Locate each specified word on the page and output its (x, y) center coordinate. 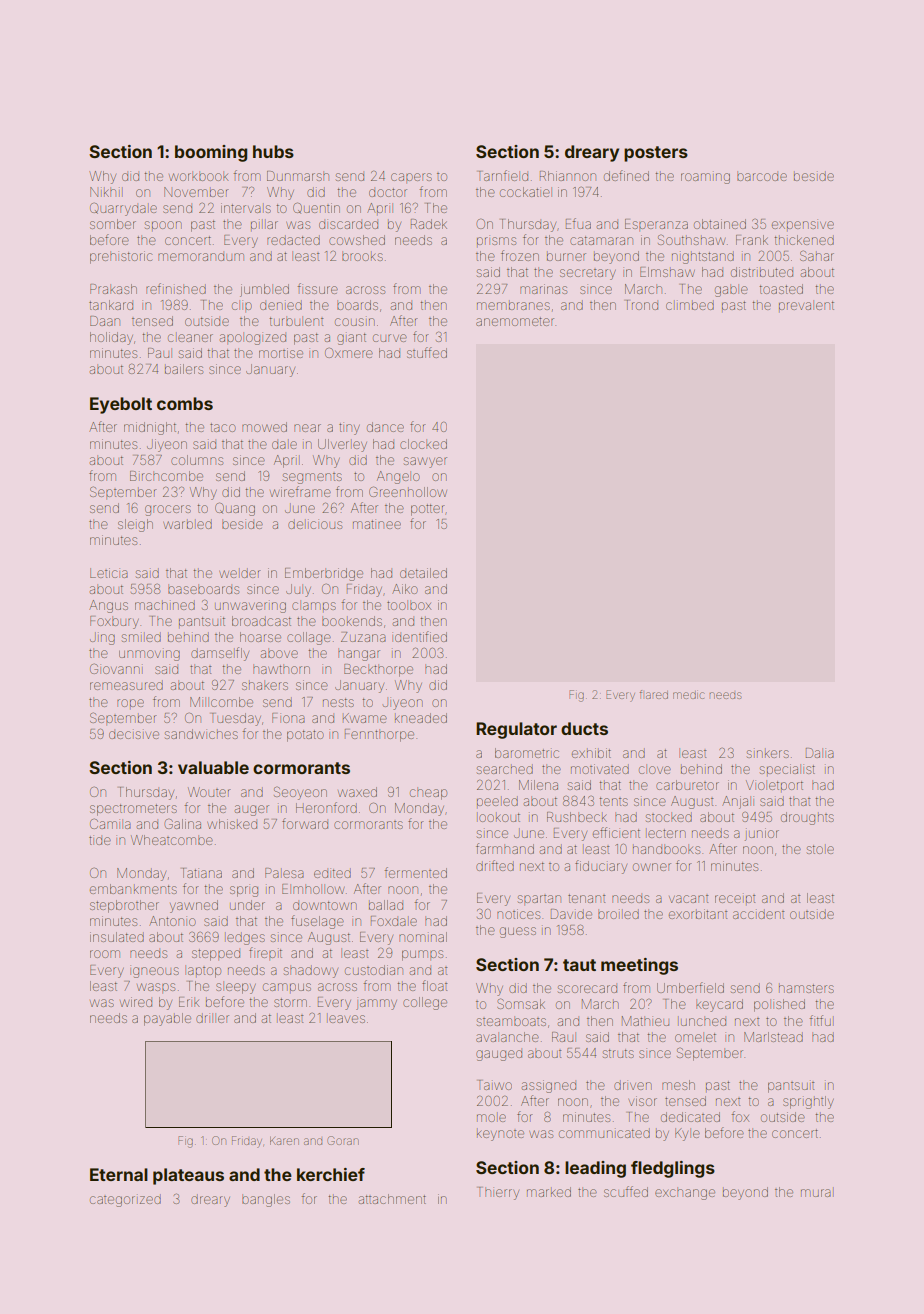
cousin (355, 322)
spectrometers (133, 810)
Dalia (820, 753)
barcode (762, 177)
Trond (642, 305)
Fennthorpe (379, 735)
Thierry (499, 1193)
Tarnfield (503, 175)
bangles (266, 1200)
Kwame (365, 718)
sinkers (768, 754)
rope (130, 703)
